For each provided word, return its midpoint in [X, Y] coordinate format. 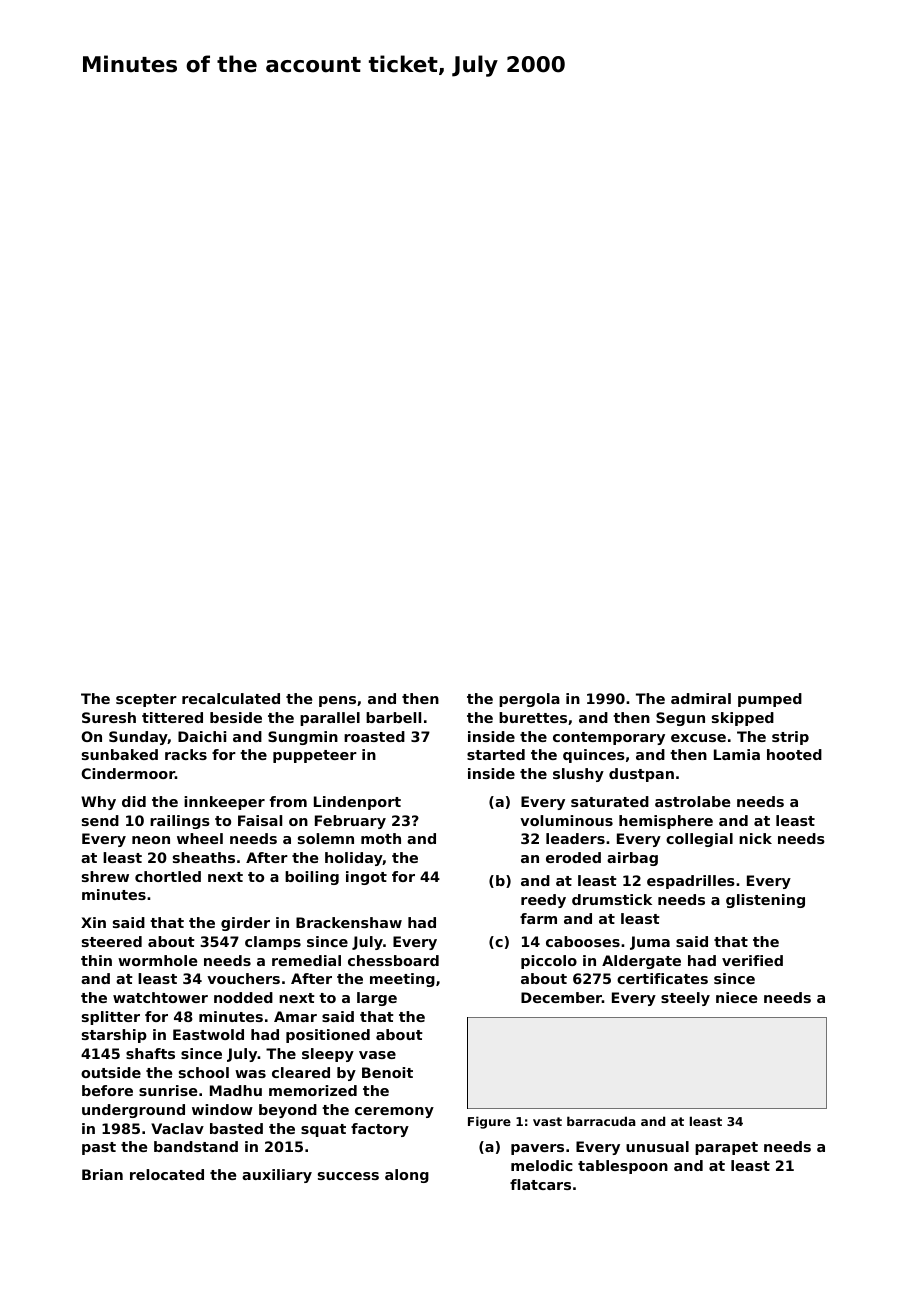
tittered [172, 717]
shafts [150, 1053]
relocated [167, 1174]
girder [245, 924]
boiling [312, 878]
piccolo [549, 962]
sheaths [204, 857]
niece [736, 997]
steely [685, 999]
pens [337, 701]
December [561, 997]
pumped [770, 700]
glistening [765, 901]
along [407, 1176]
